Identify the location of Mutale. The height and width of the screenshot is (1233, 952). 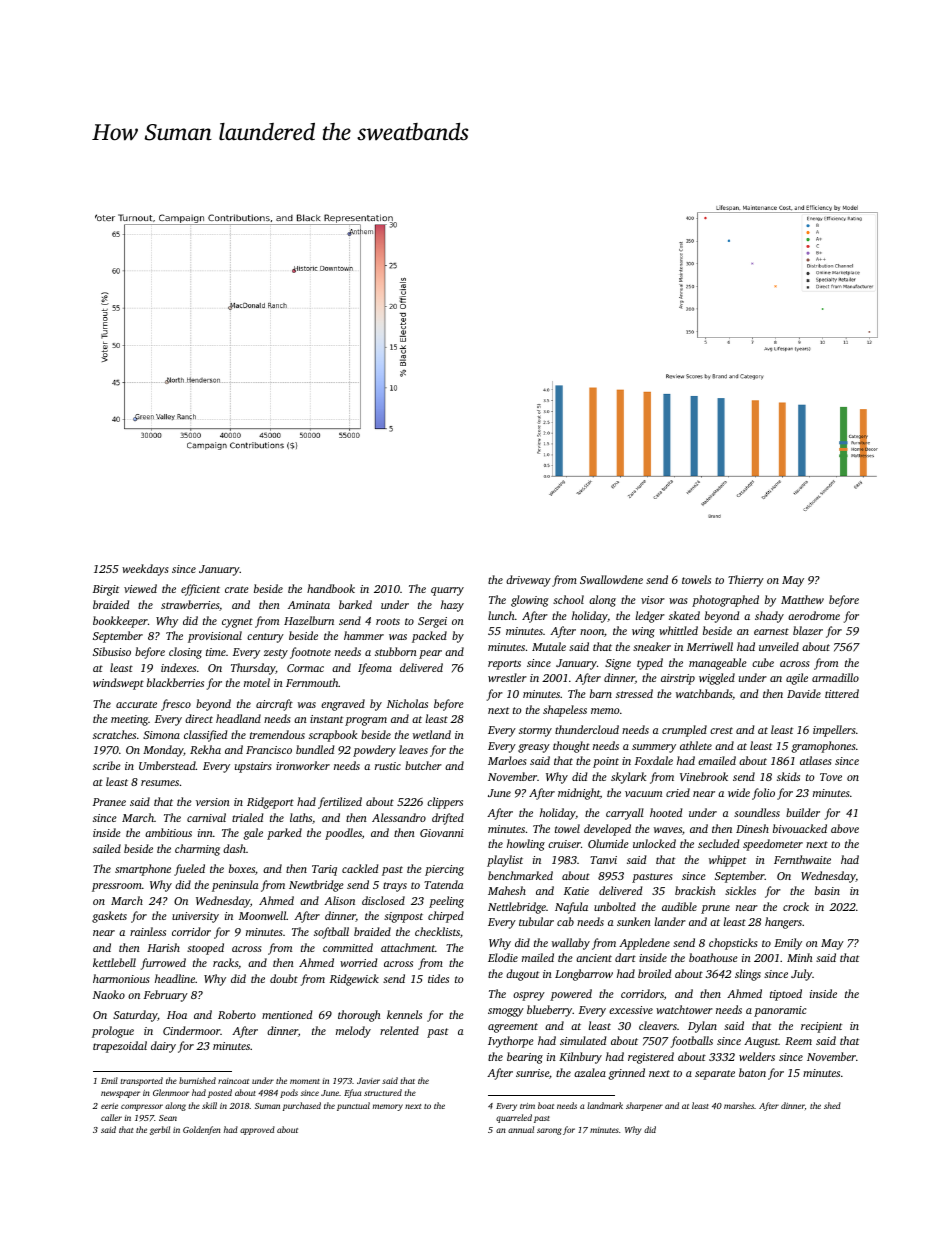
(549, 646).
